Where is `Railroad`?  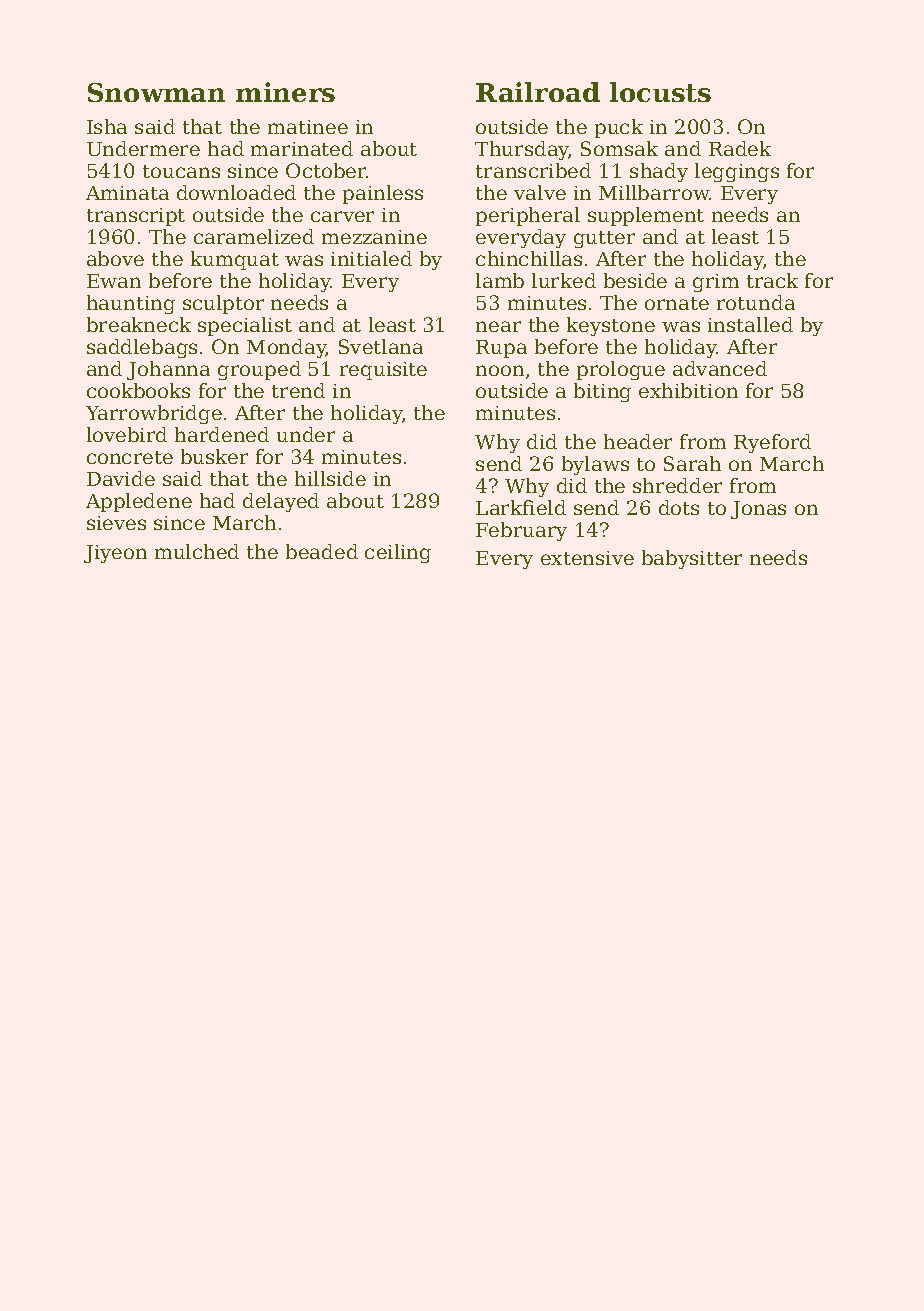
Railroad is located at coordinates (538, 92).
